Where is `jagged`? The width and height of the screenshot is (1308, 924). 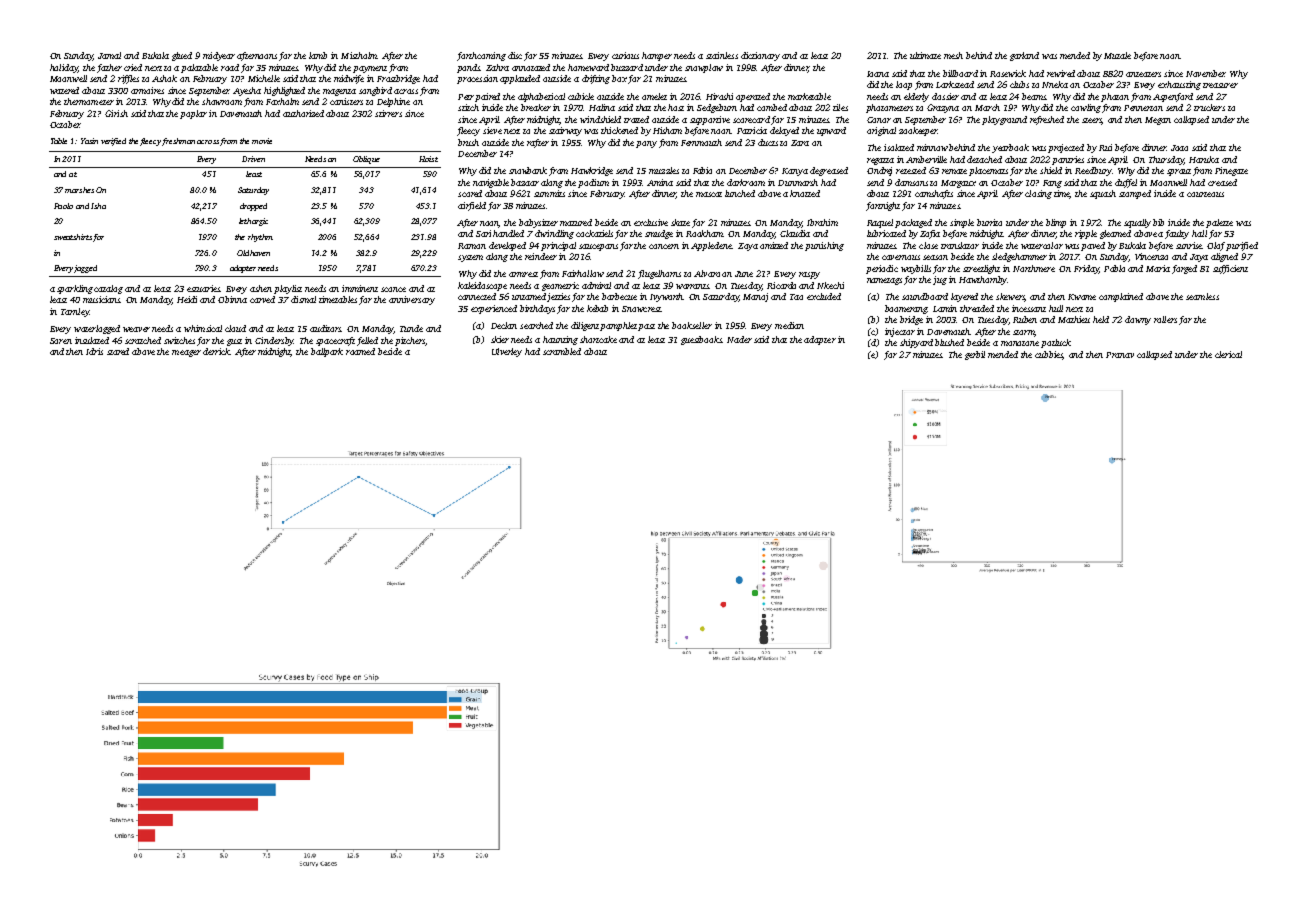 jagged is located at coordinates (85, 269).
